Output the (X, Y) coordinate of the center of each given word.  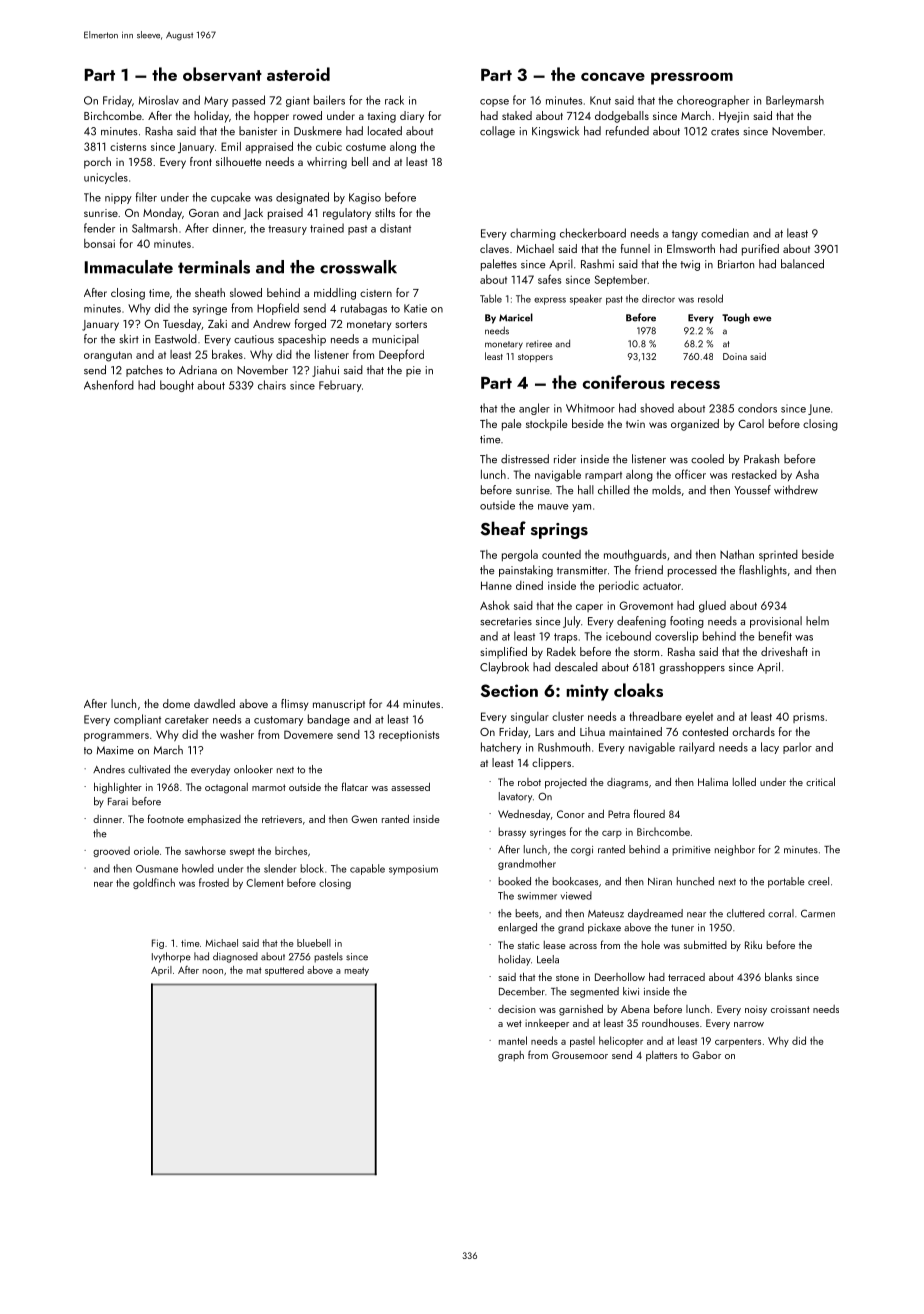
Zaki (217, 323)
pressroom (692, 78)
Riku (753, 945)
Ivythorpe (171, 957)
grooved (111, 851)
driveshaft (784, 651)
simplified (504, 653)
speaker (586, 299)
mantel (513, 1040)
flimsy (294, 705)
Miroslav (159, 100)
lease (555, 945)
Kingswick (555, 132)
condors (757, 408)
